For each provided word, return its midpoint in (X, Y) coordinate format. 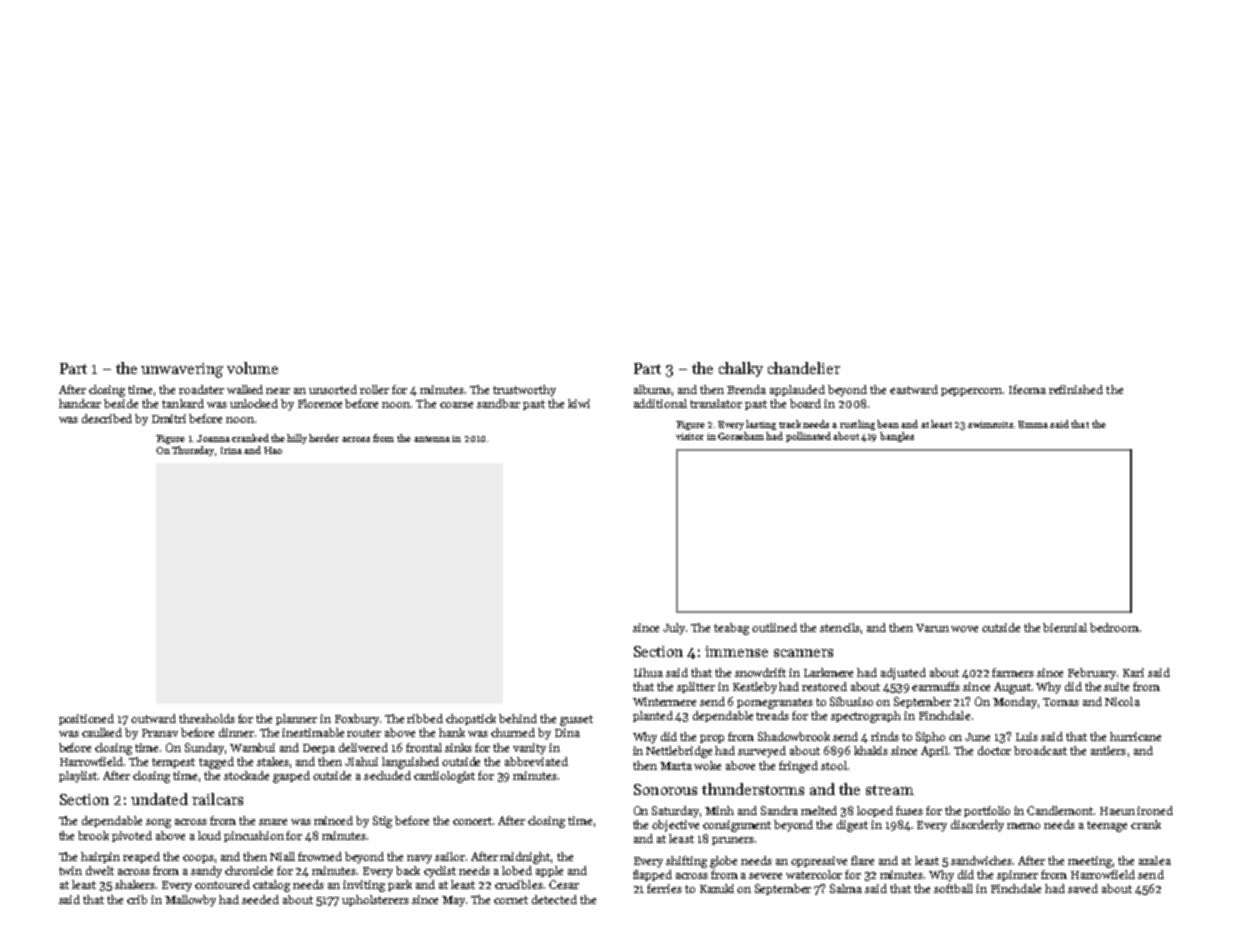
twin (70, 870)
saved (1083, 888)
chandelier (804, 368)
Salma (846, 888)
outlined (774, 627)
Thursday (193, 451)
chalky (741, 369)
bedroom (1114, 627)
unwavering (182, 370)
